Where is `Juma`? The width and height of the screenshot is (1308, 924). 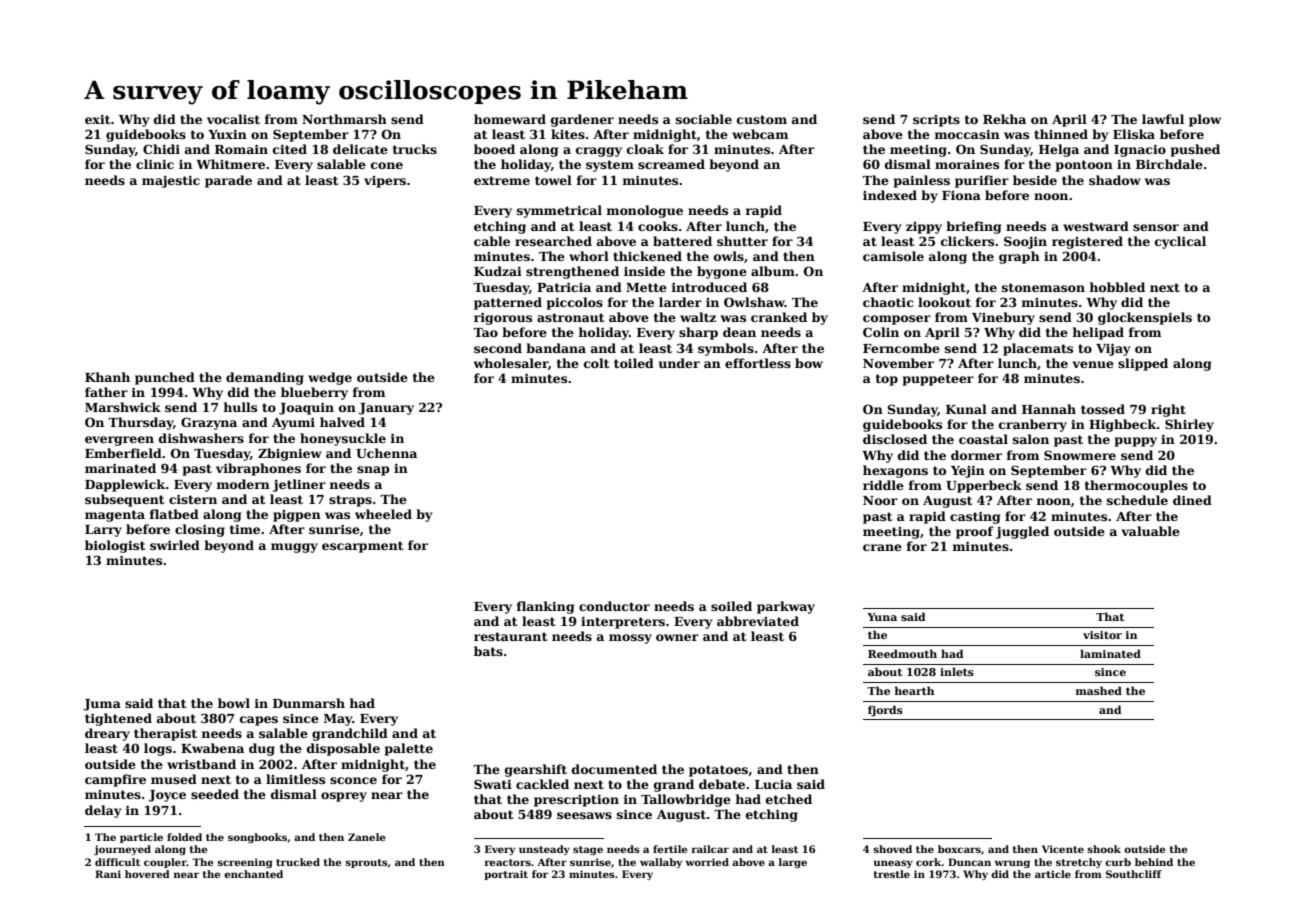
Juma is located at coordinates (102, 705).
